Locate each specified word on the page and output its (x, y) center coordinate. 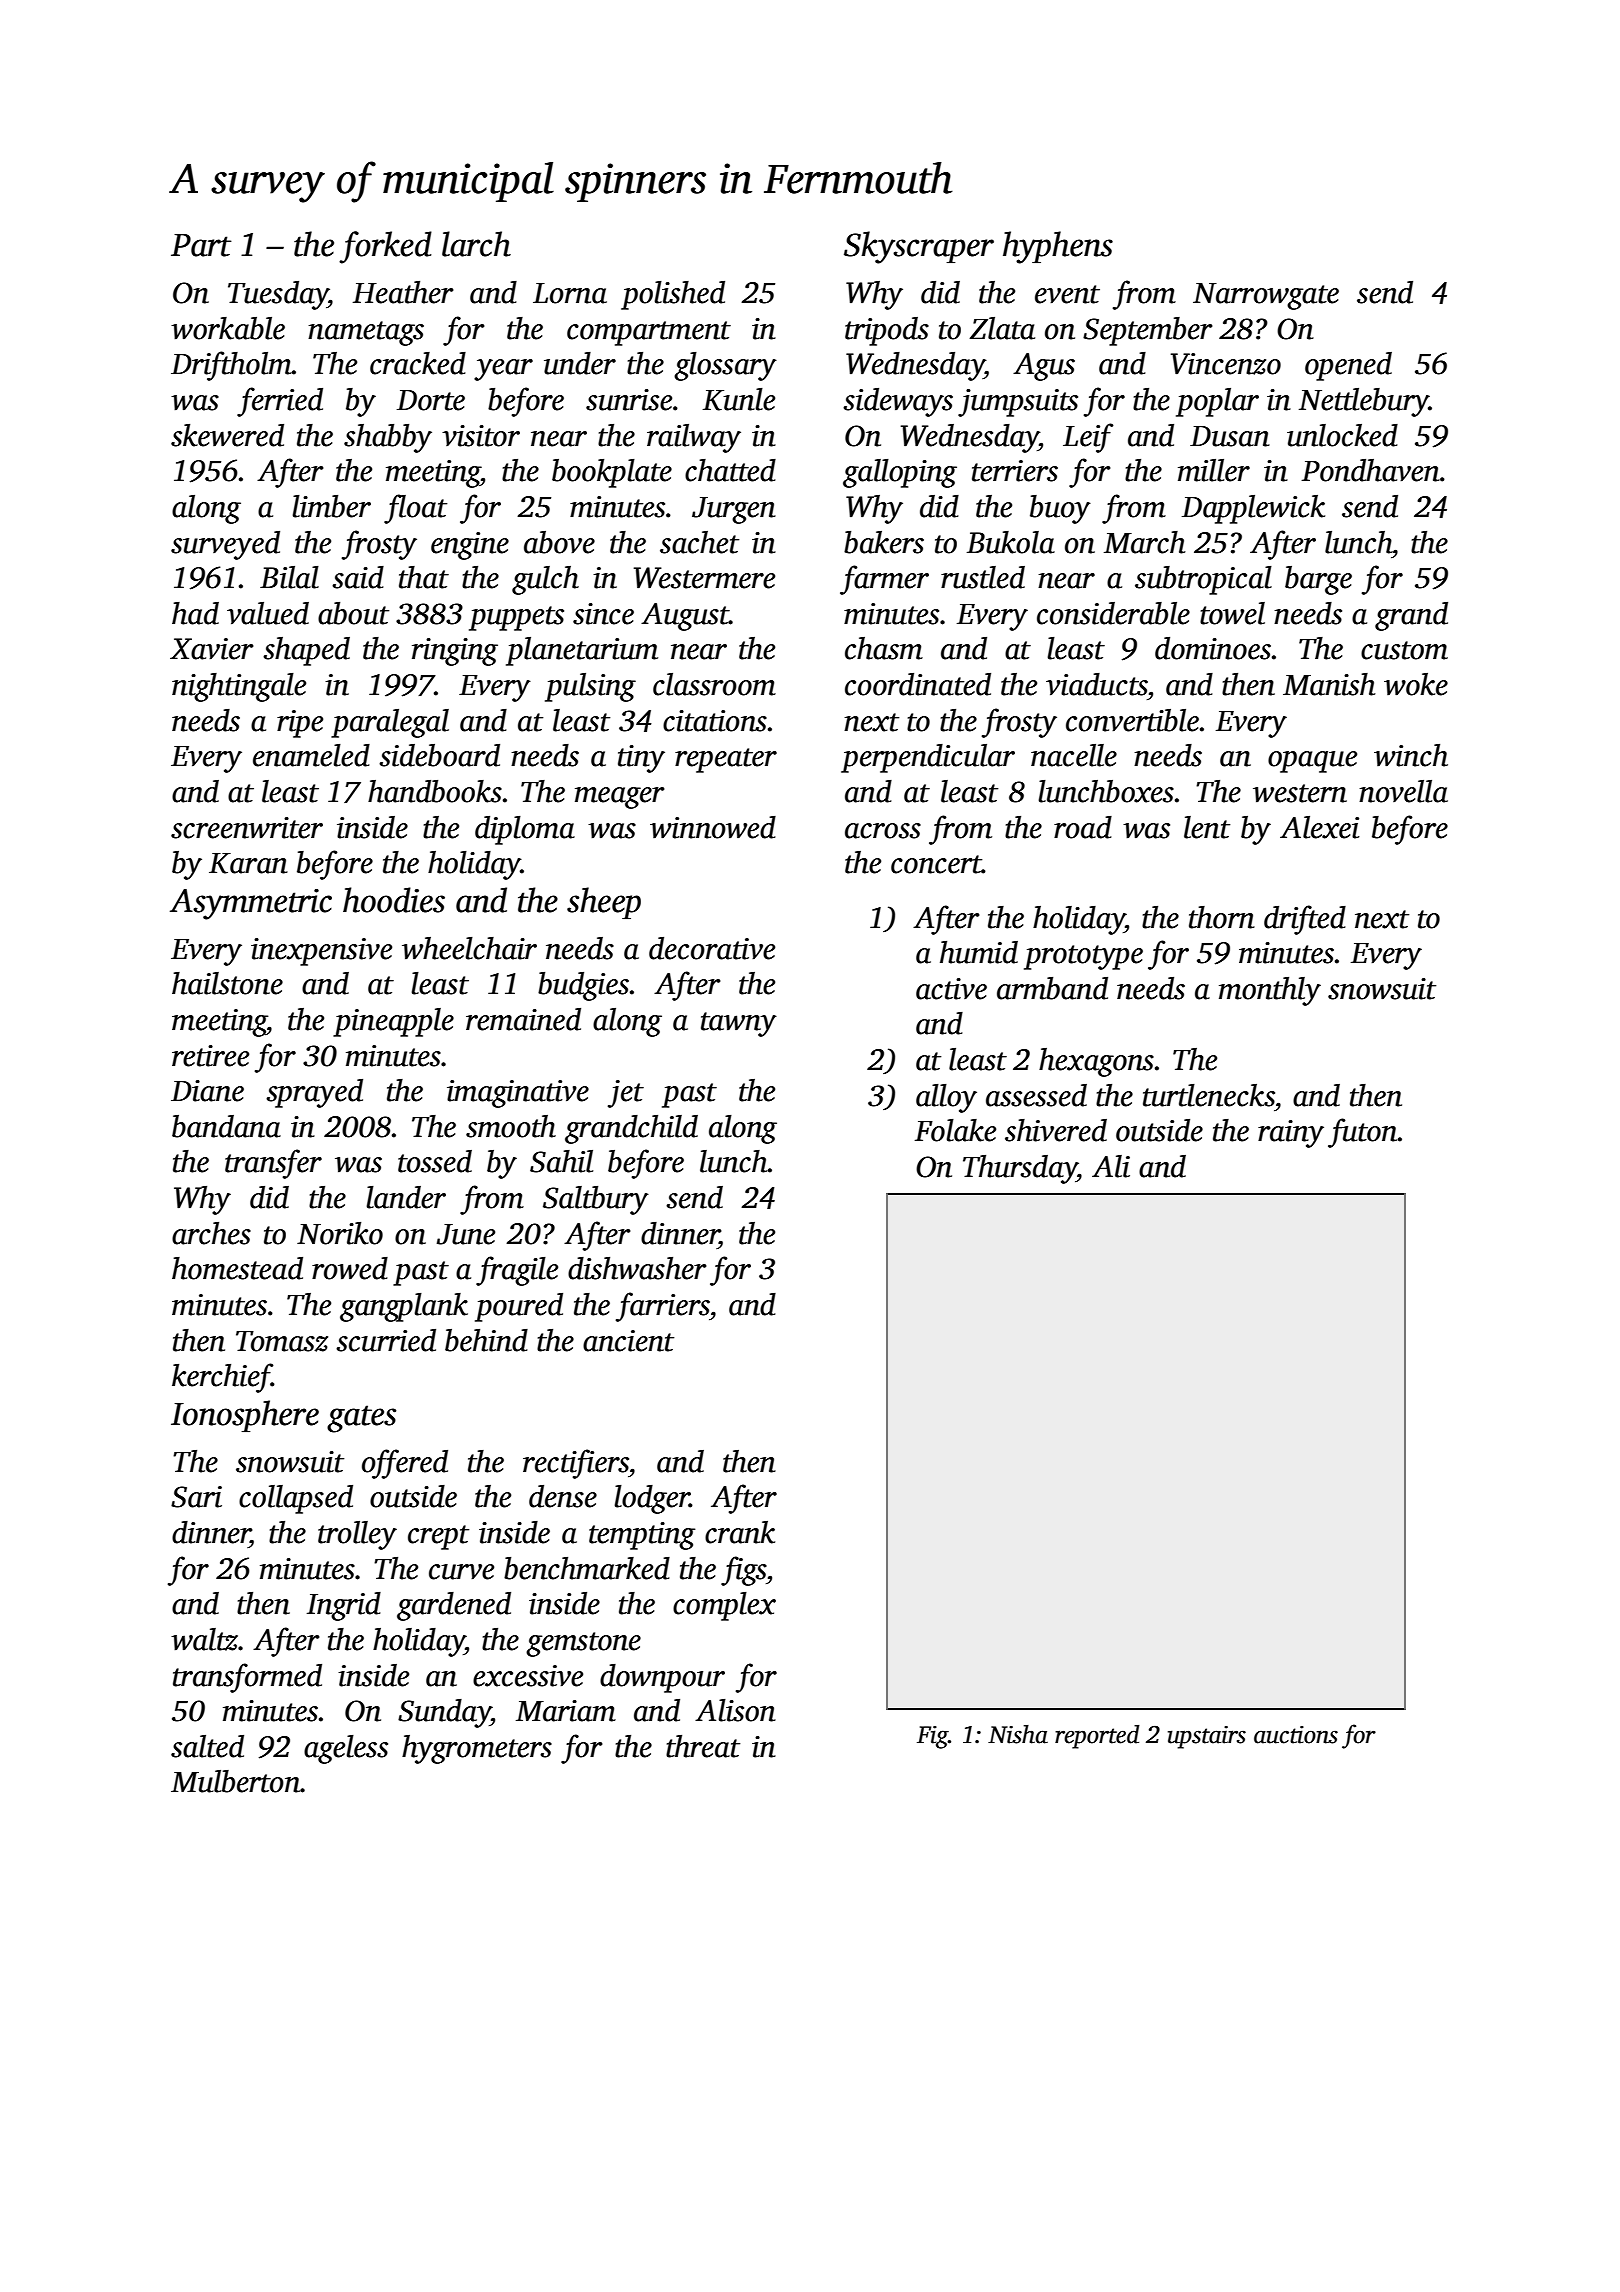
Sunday (444, 1713)
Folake (955, 1130)
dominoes (1213, 648)
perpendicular (928, 758)
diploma (525, 830)
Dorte (431, 400)
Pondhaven (1370, 470)
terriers (1015, 471)
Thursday (1020, 1169)
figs (743, 1571)
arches (211, 1233)
